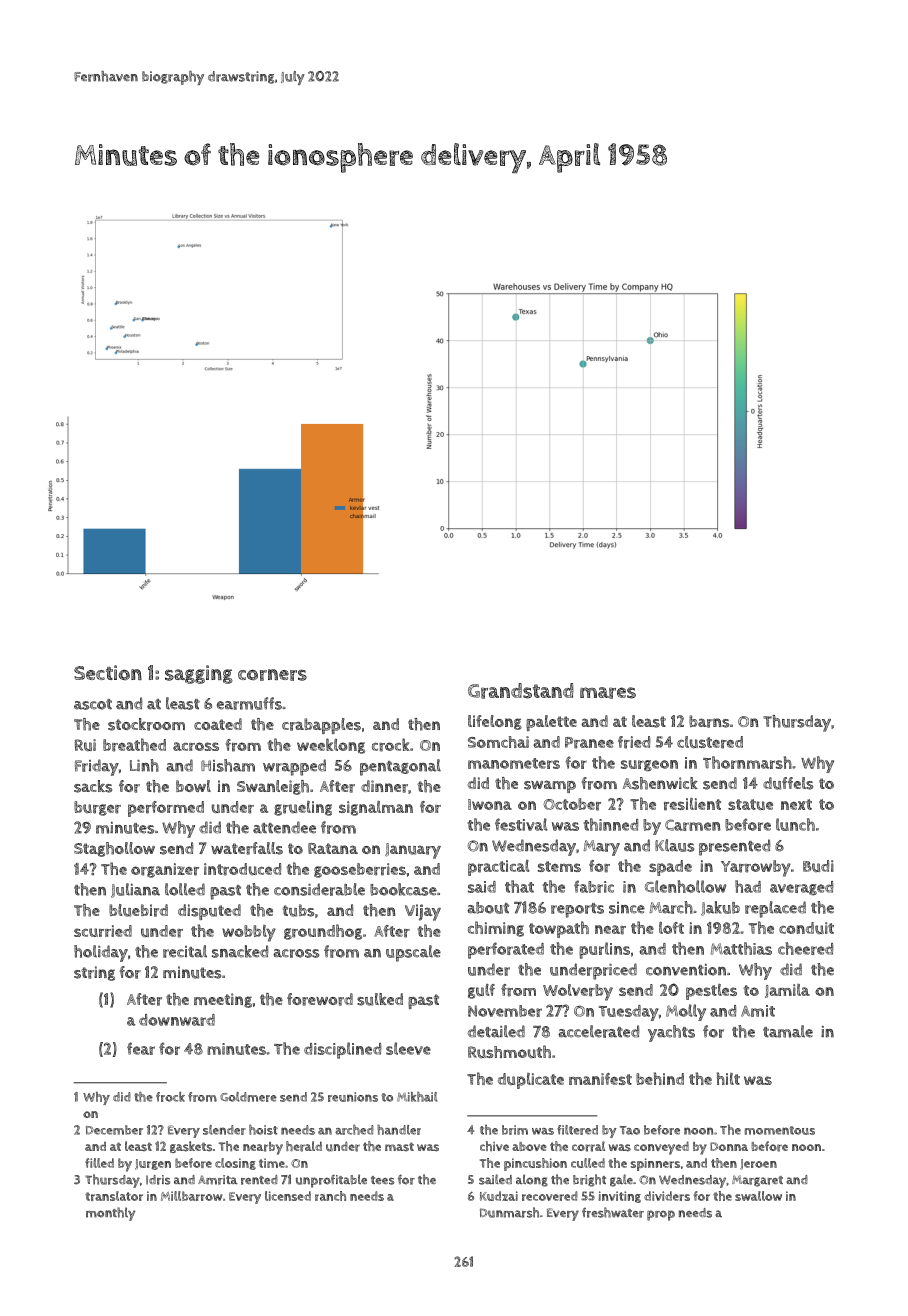  Describe the element at coordinates (608, 693) in the page. I see `mares` at that location.
